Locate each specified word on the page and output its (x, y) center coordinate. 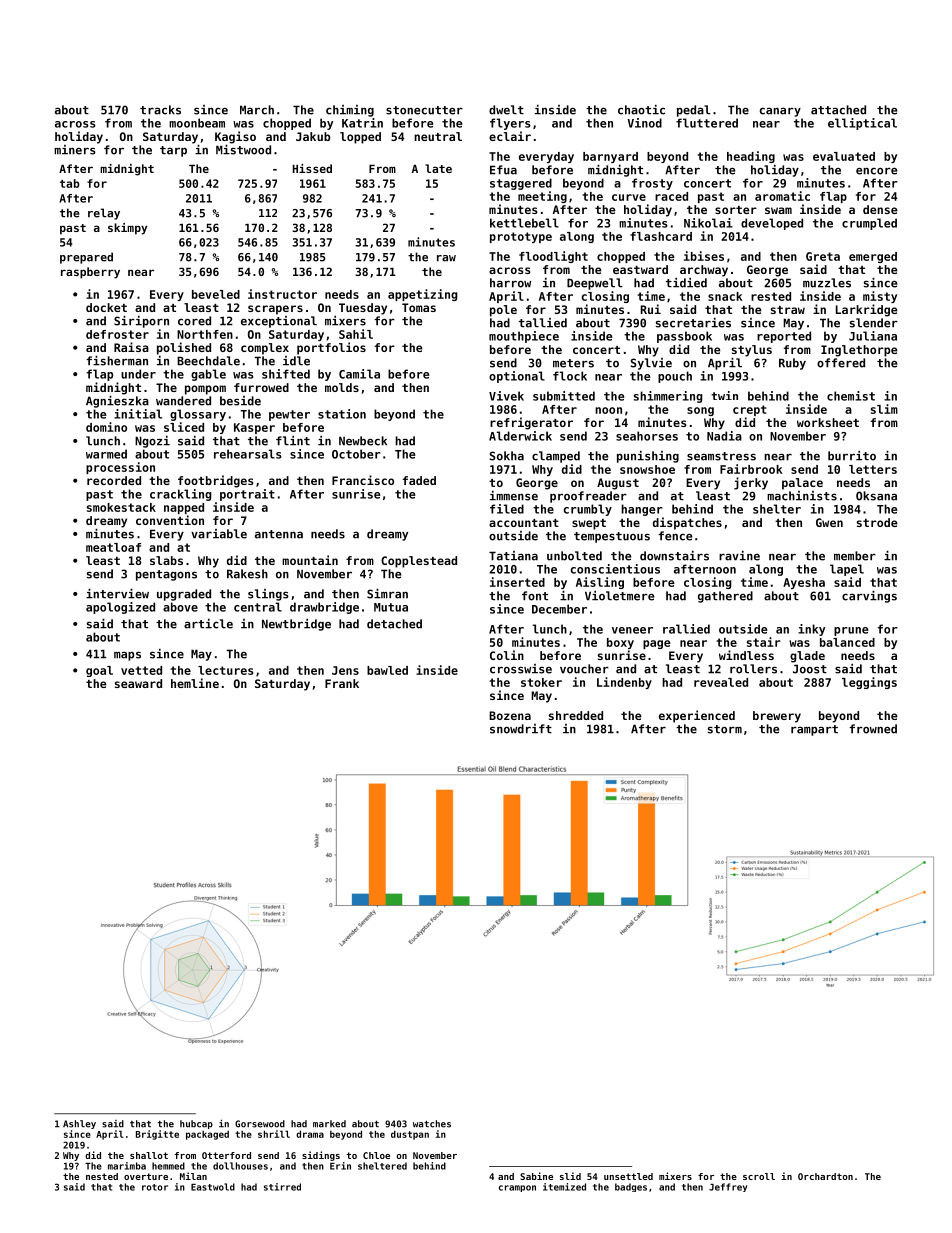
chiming (350, 111)
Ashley (79, 1124)
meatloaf (113, 547)
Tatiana (513, 556)
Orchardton (825, 1176)
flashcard (661, 236)
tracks (160, 110)
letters (873, 469)
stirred (282, 1187)
